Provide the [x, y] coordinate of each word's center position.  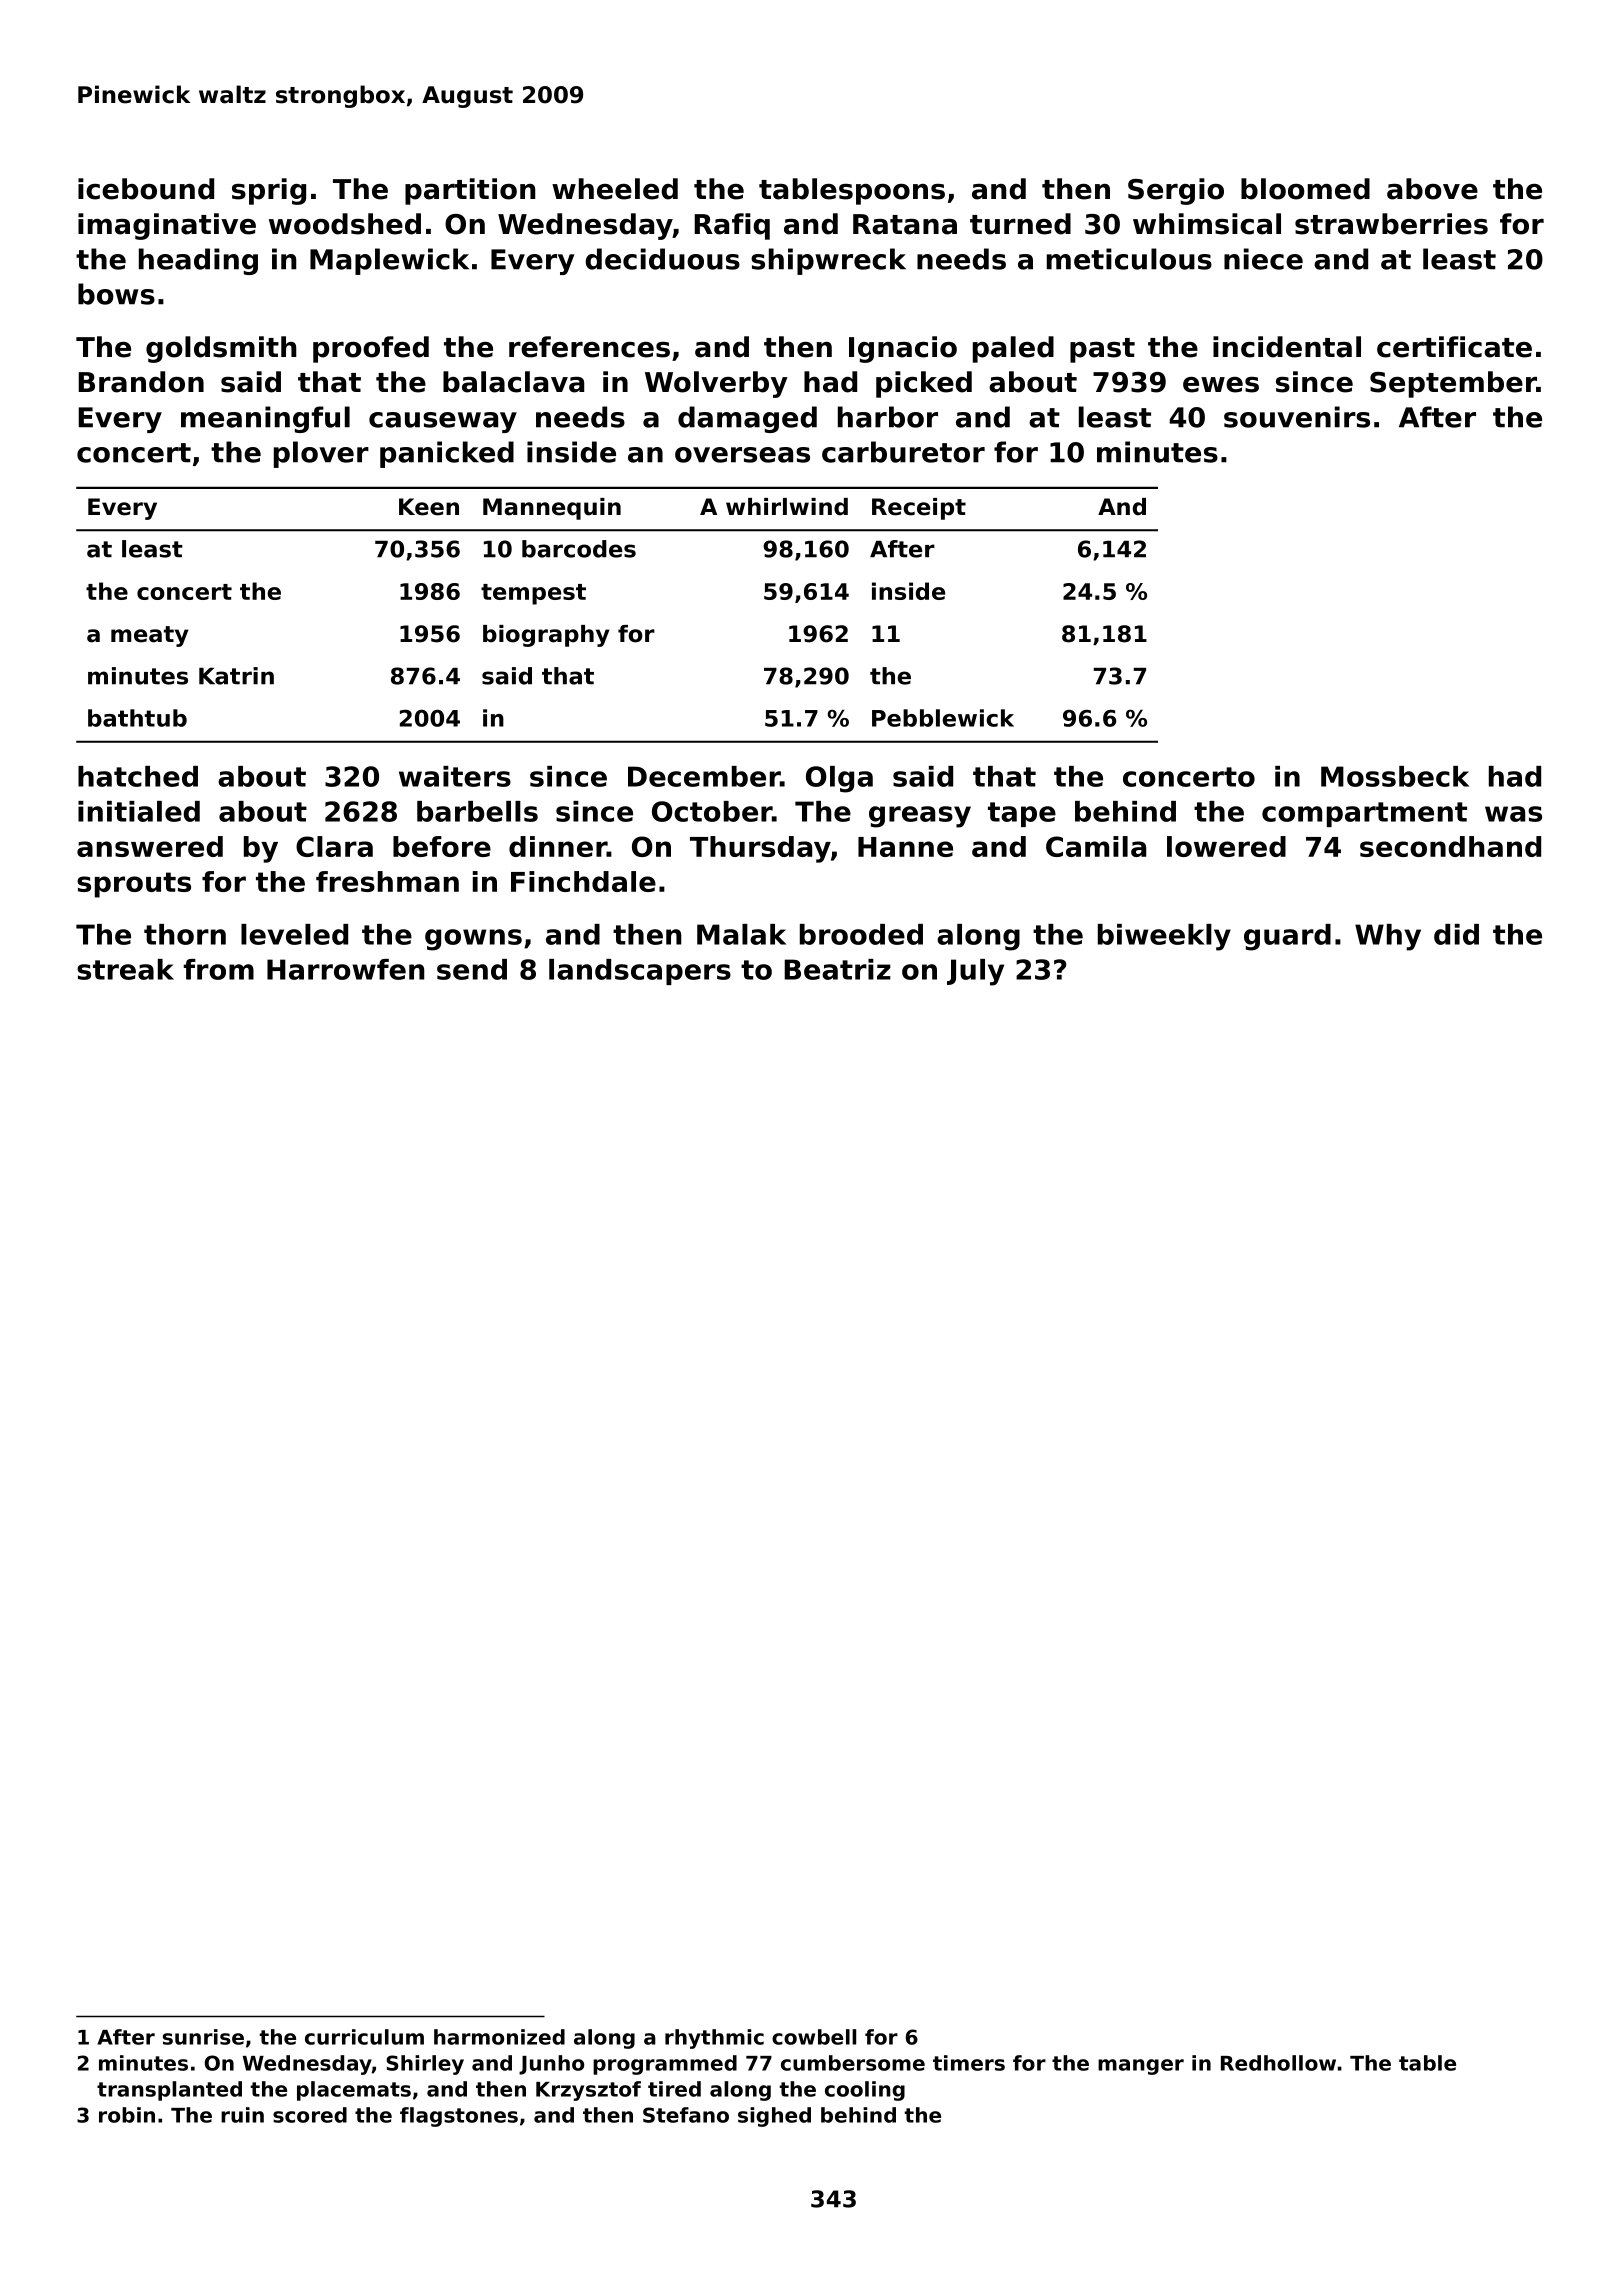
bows [116, 294]
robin [127, 2115]
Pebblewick [943, 718]
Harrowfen [345, 969]
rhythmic [714, 2039]
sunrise [203, 2037]
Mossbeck [1395, 776]
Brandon [141, 382]
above [1432, 189]
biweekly [1164, 937]
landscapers [640, 972]
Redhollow [1278, 2063]
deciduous [662, 259]
